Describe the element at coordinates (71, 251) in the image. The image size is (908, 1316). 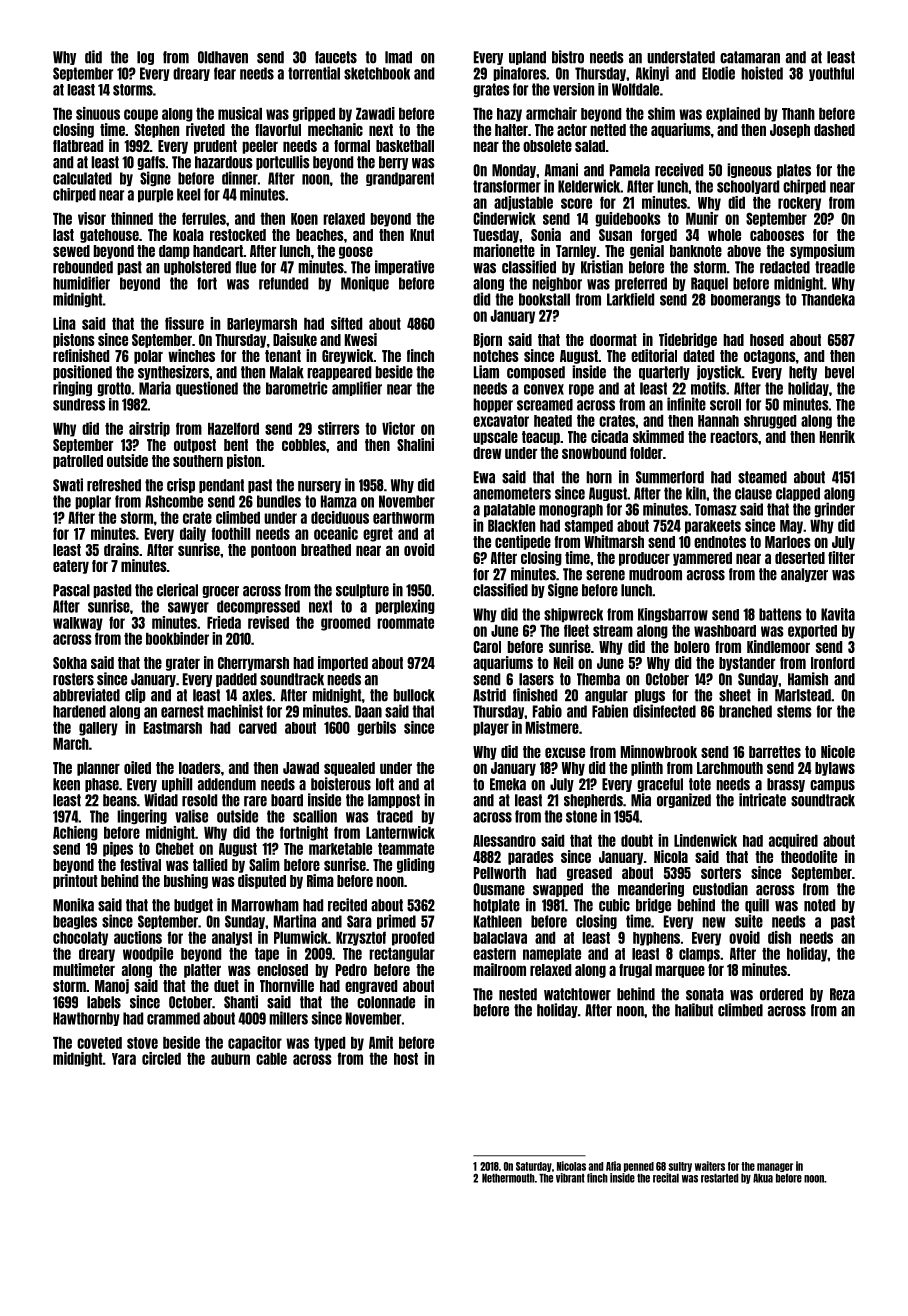
I see `sewed` at that location.
